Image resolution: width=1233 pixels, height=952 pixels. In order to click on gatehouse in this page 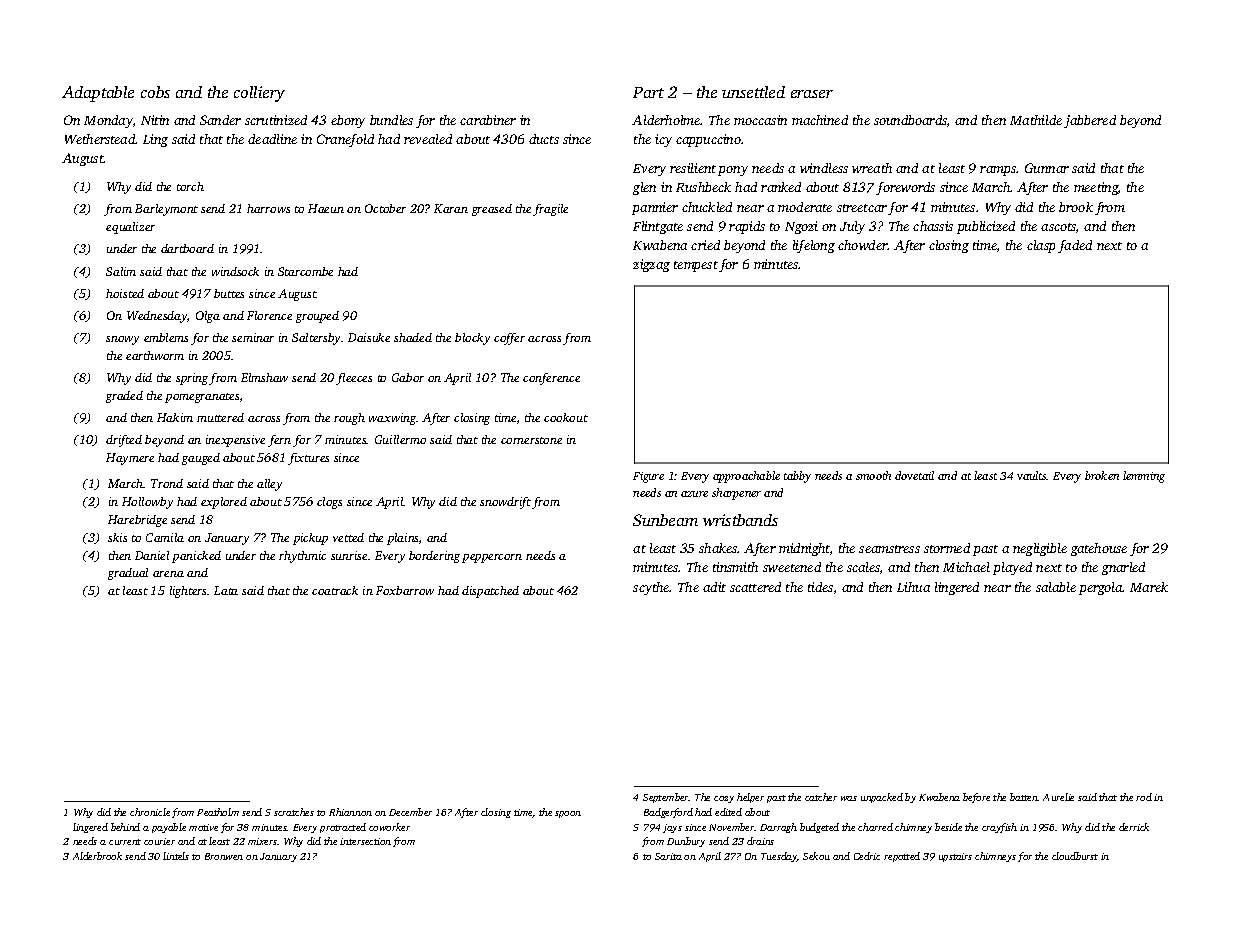, I will do `click(1099, 549)`.
